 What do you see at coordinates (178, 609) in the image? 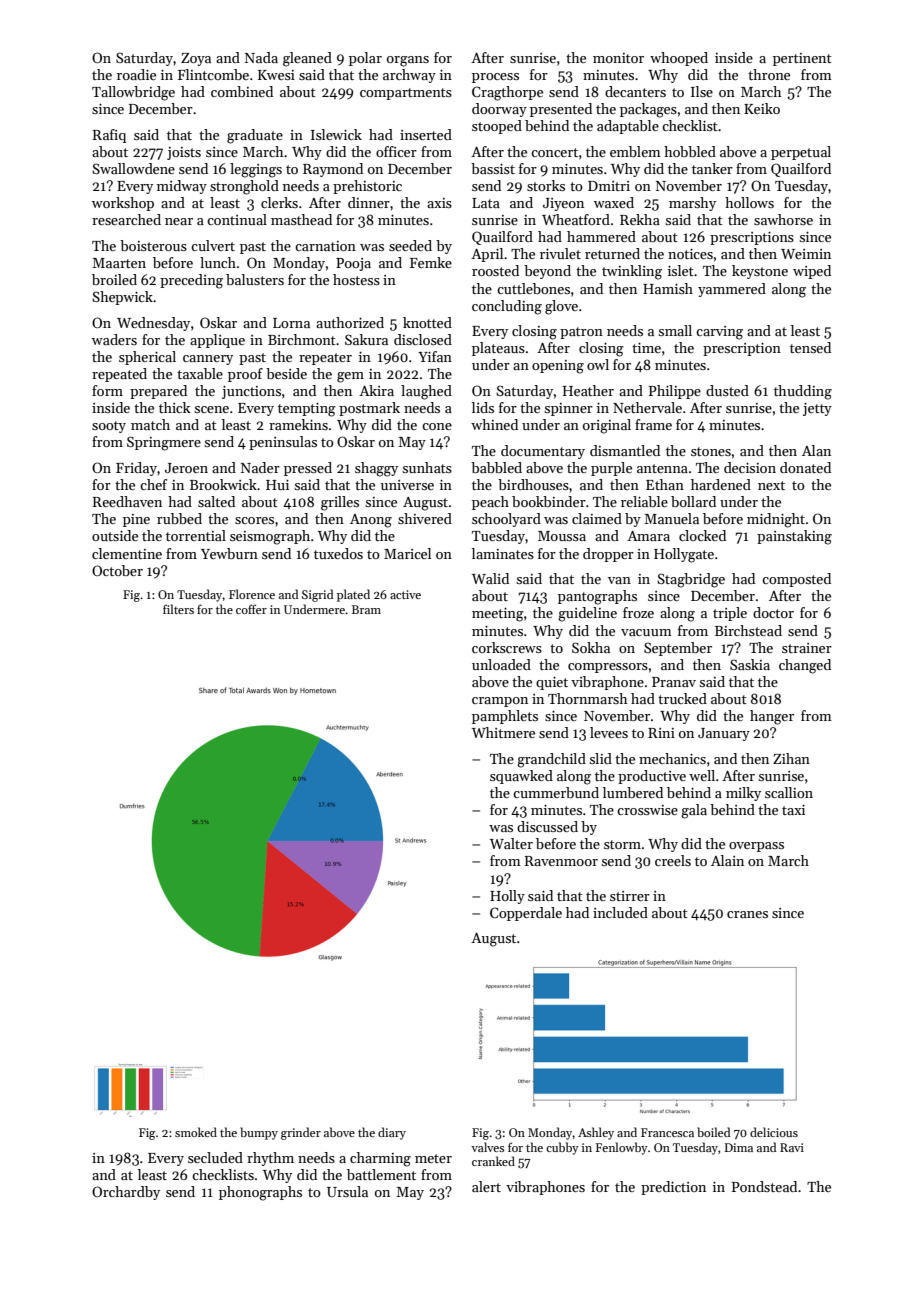
I see `filters` at bounding box center [178, 609].
